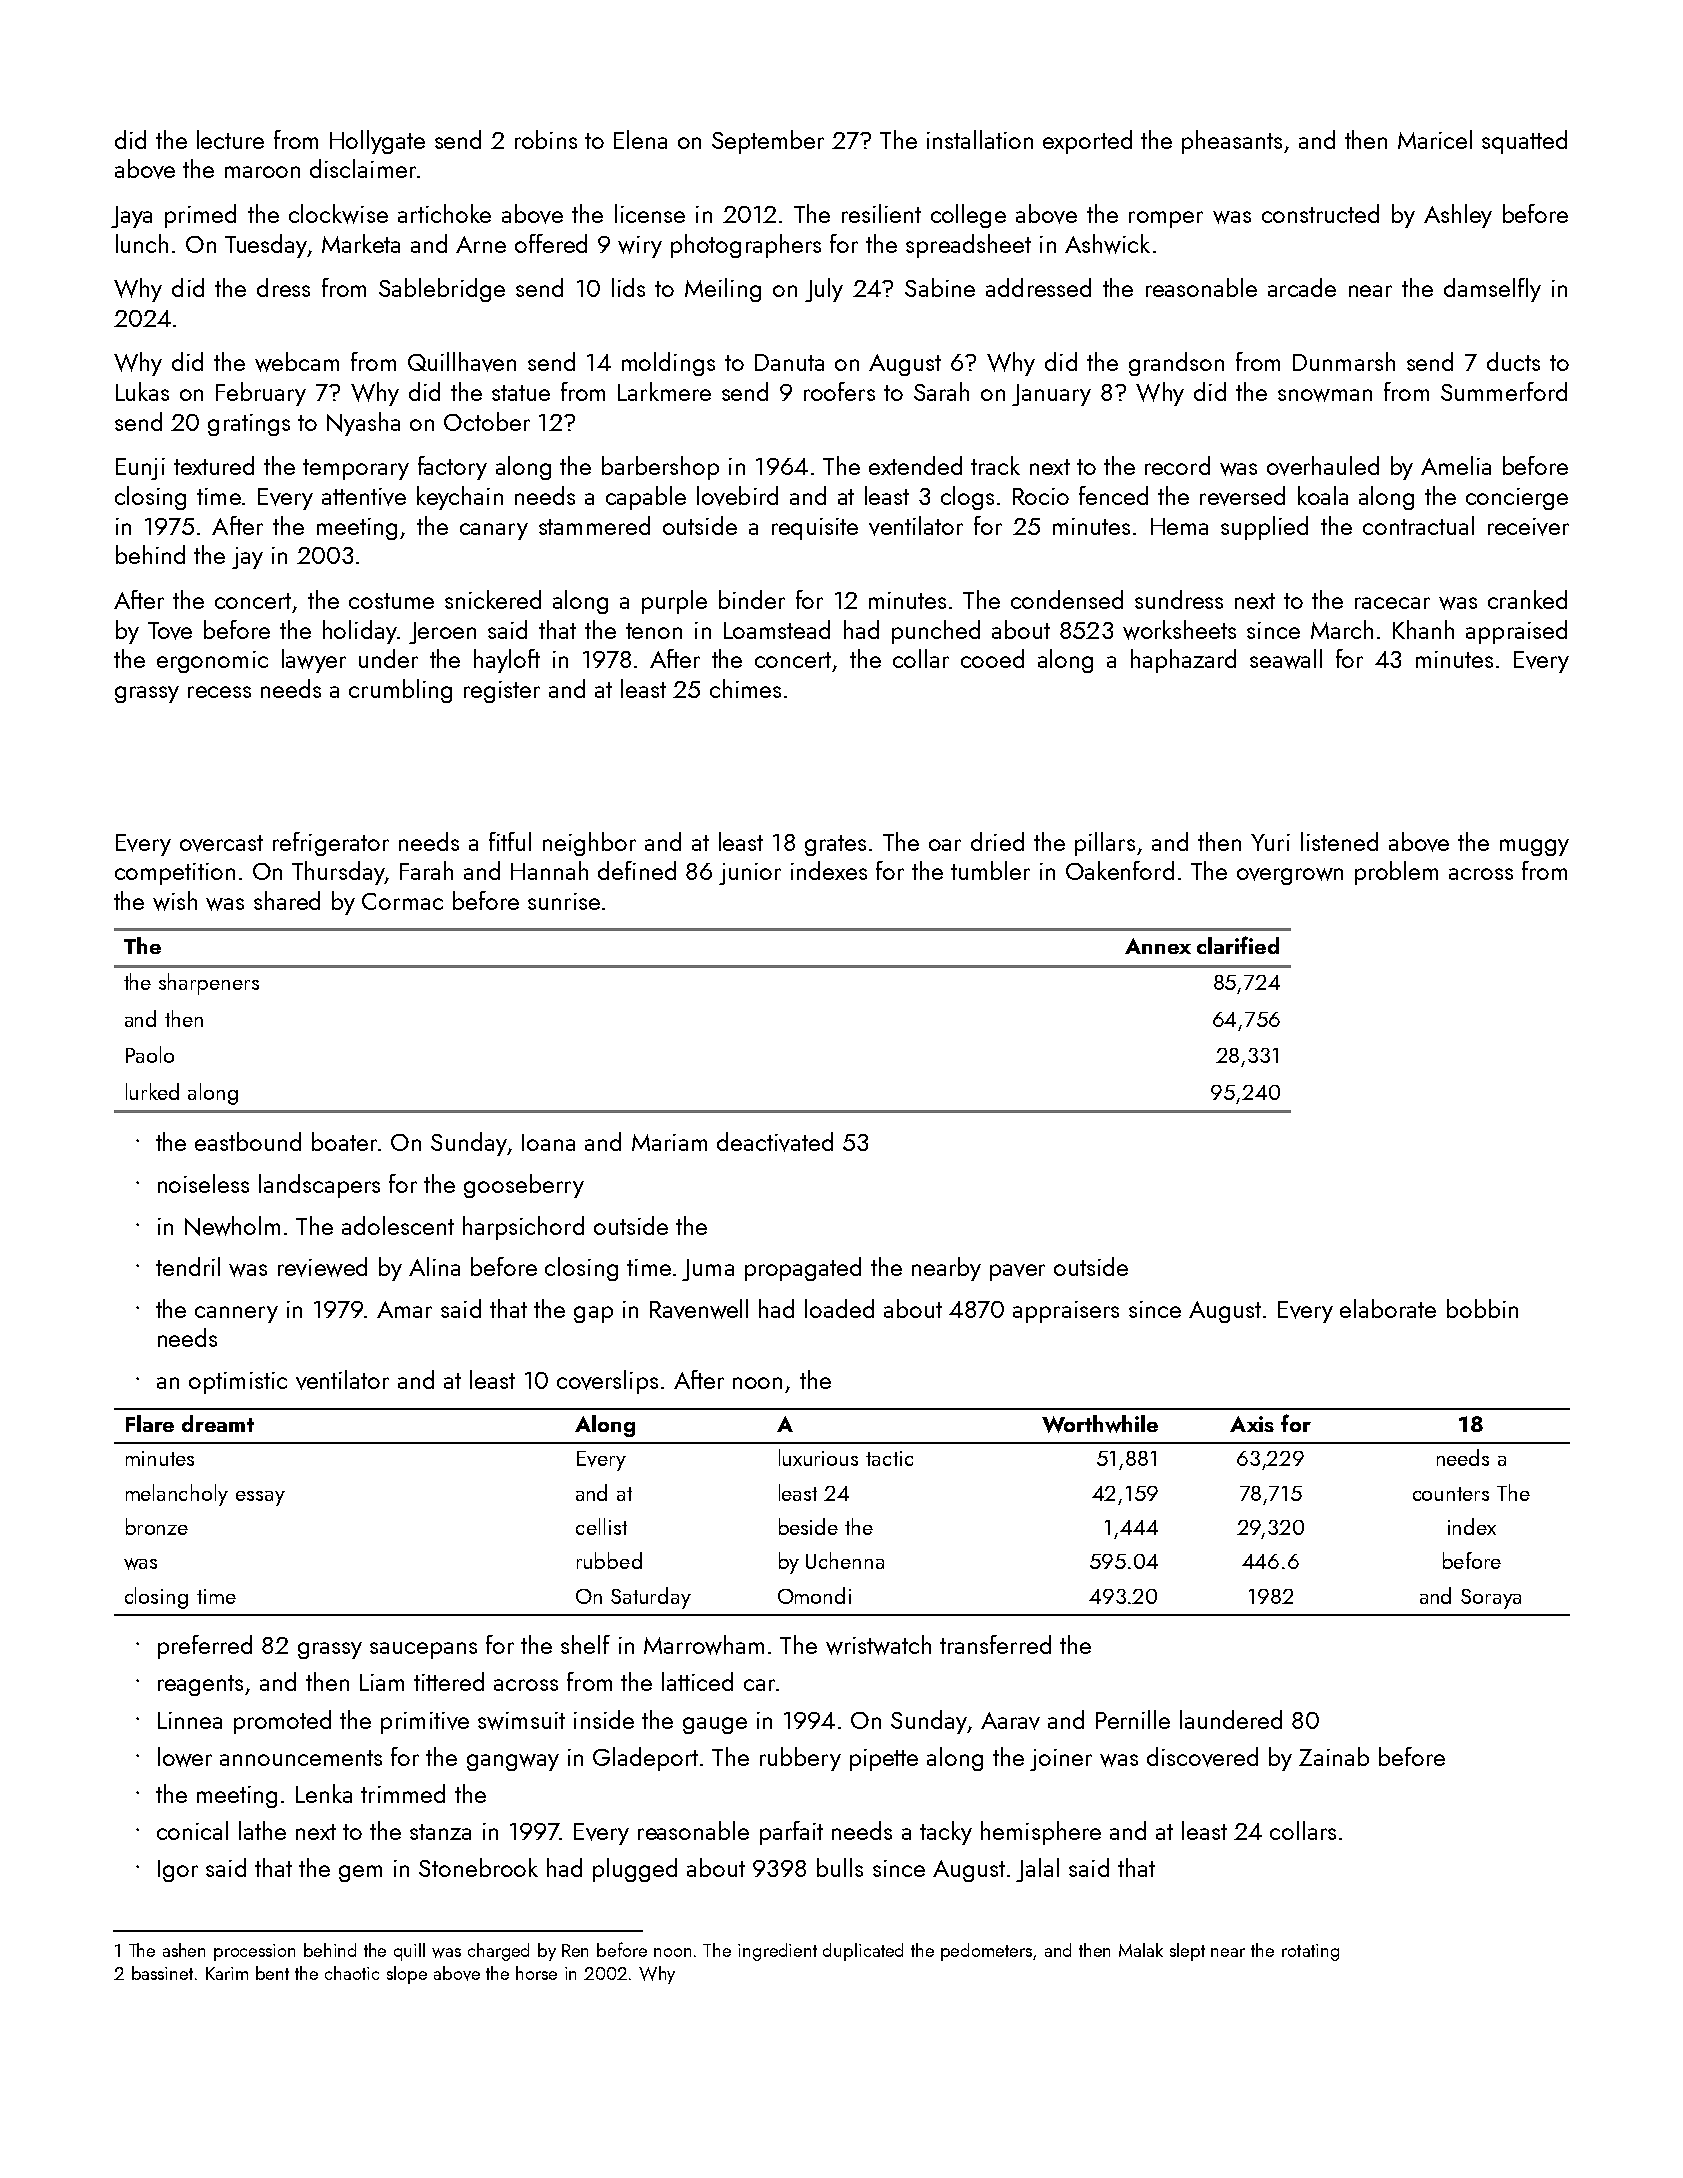 This page has width=1683, height=2178. I want to click on plugged, so click(635, 1870).
